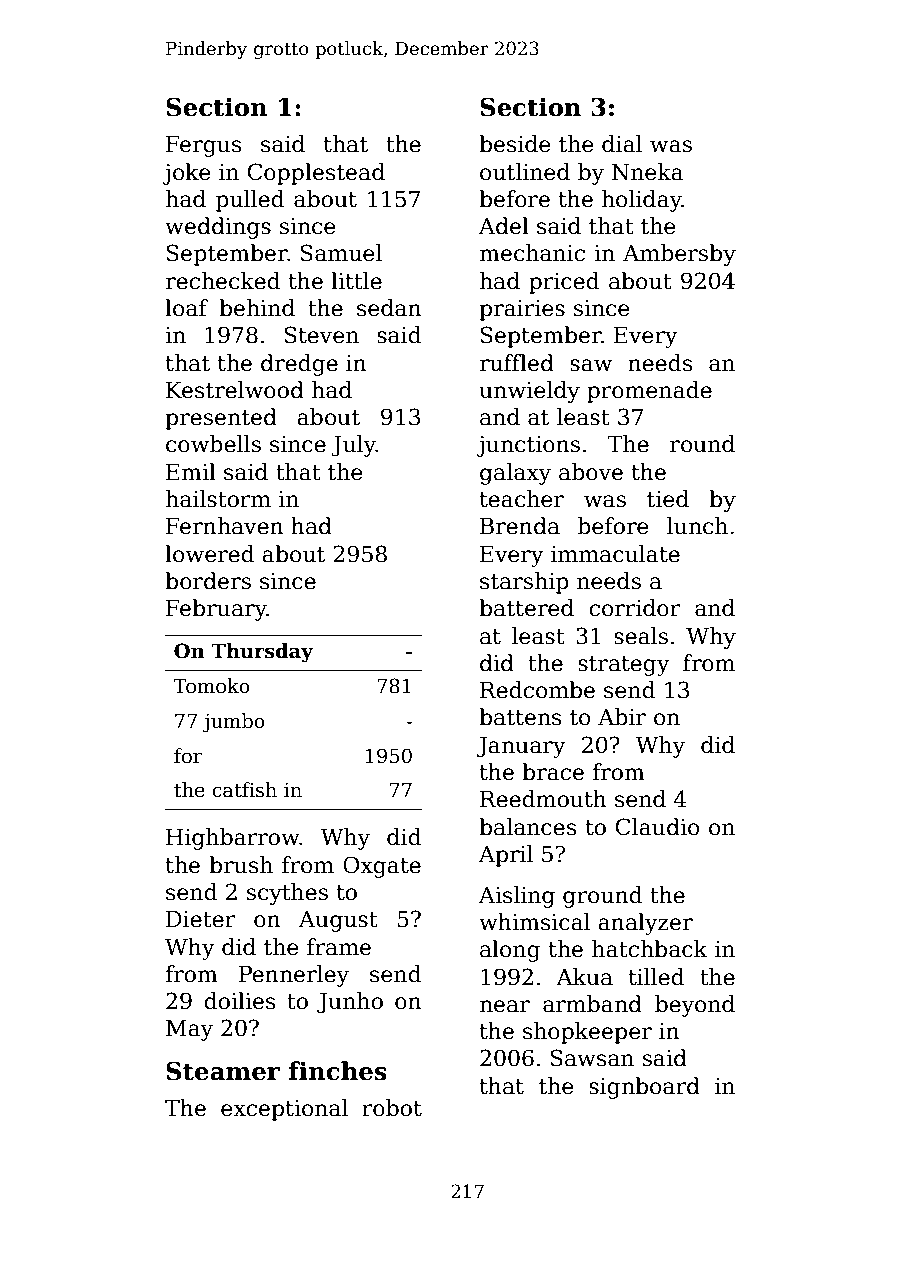  I want to click on beside, so click(515, 144).
